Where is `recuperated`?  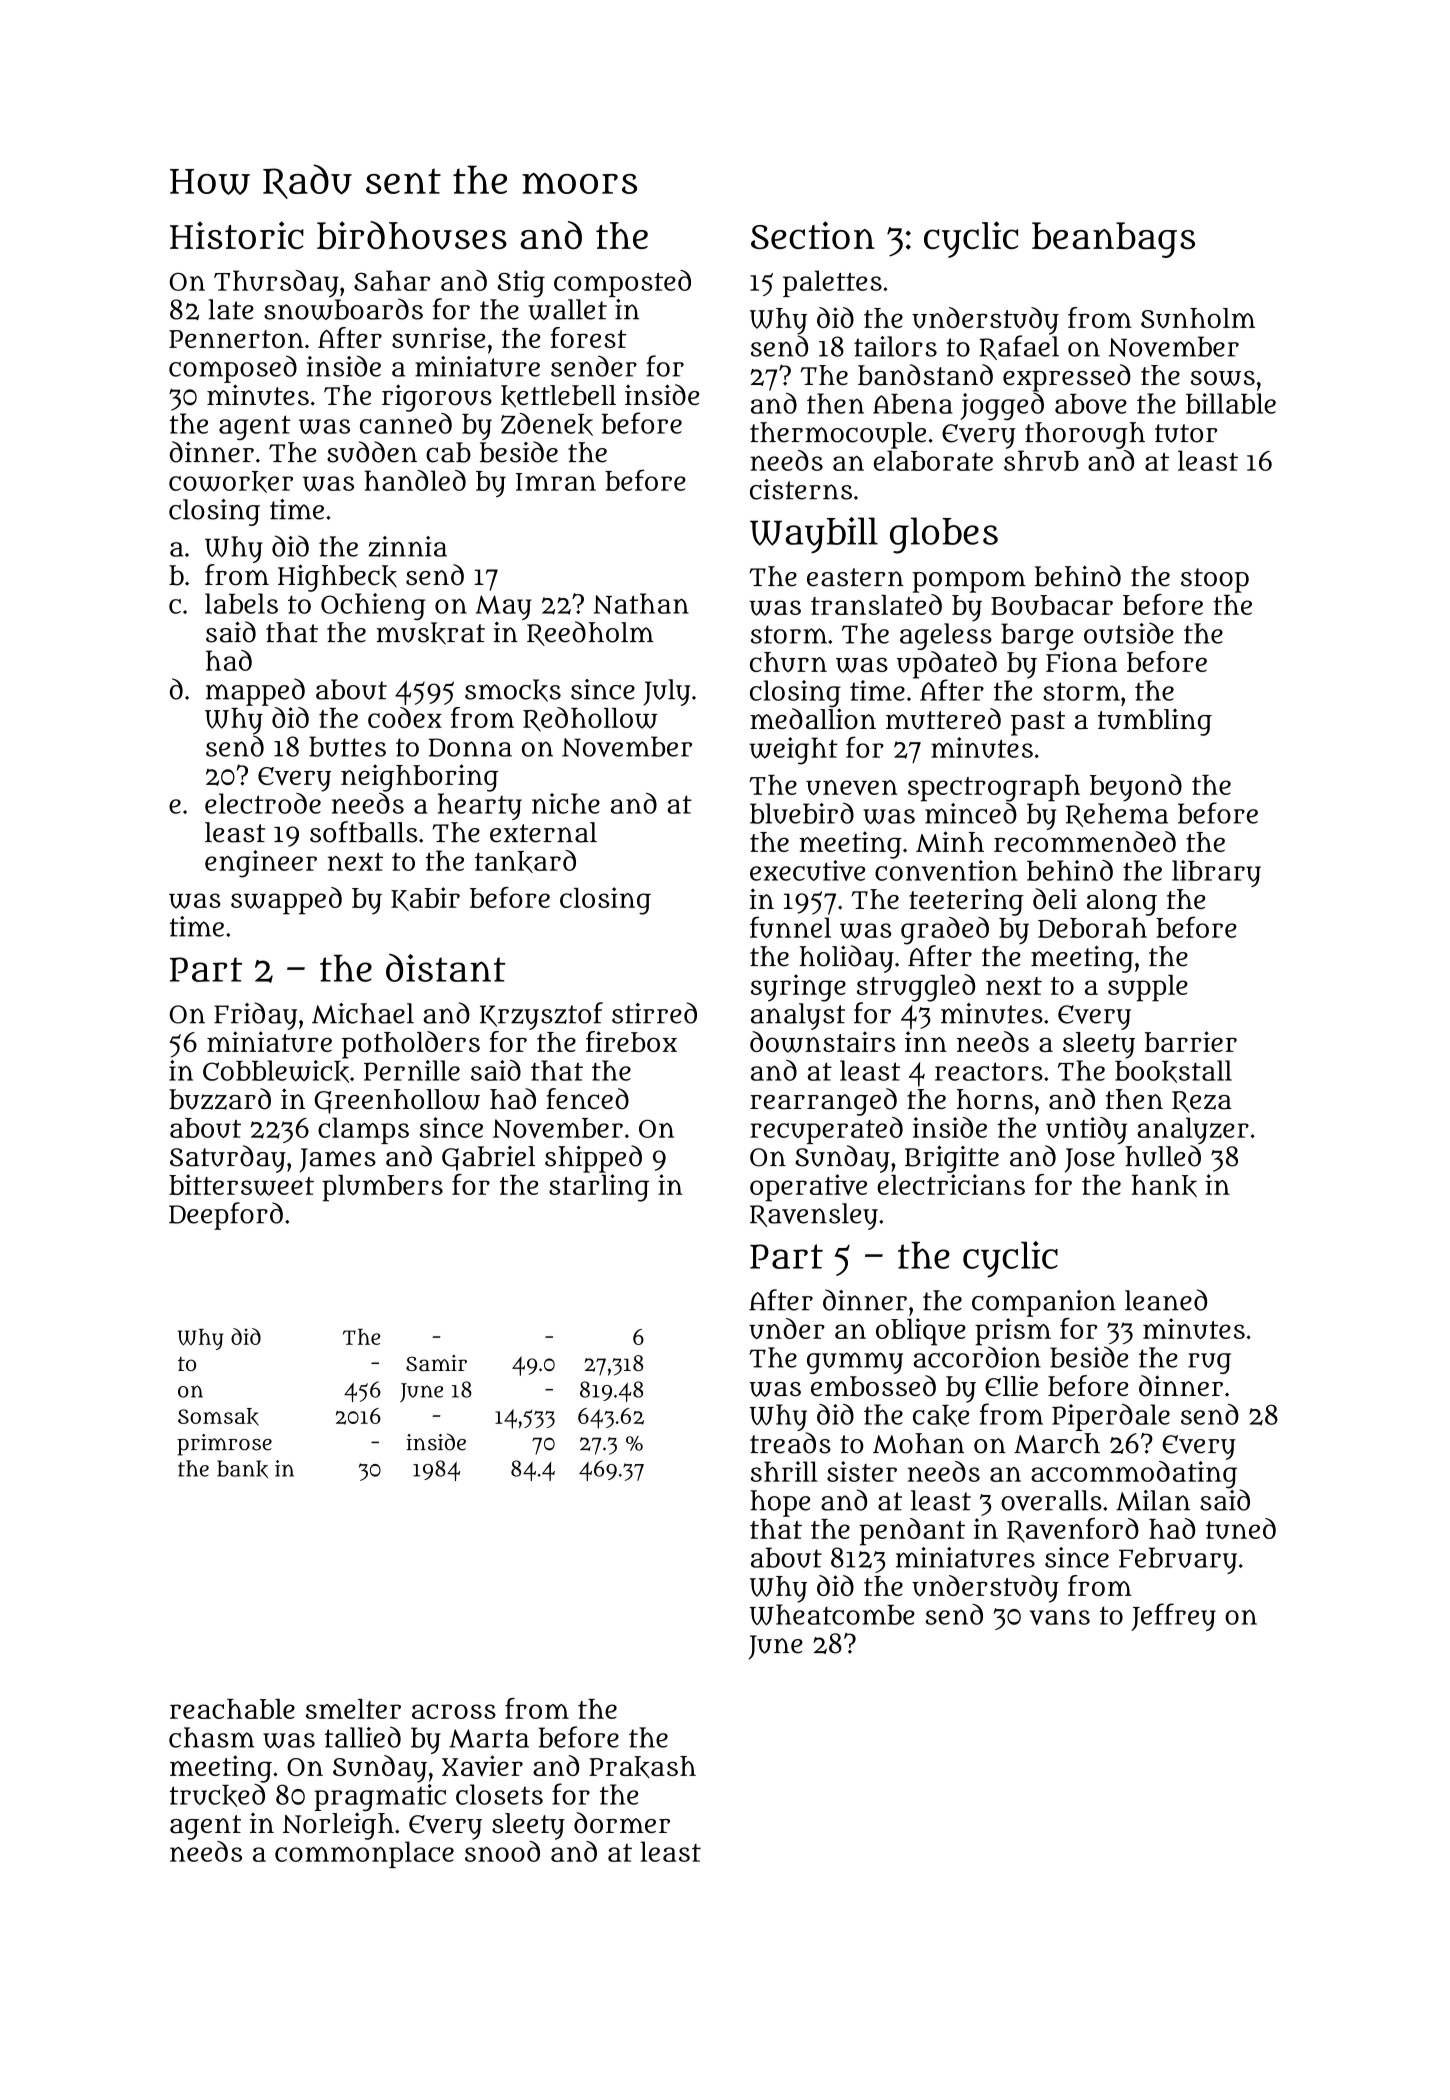 recuperated is located at coordinates (826, 1130).
